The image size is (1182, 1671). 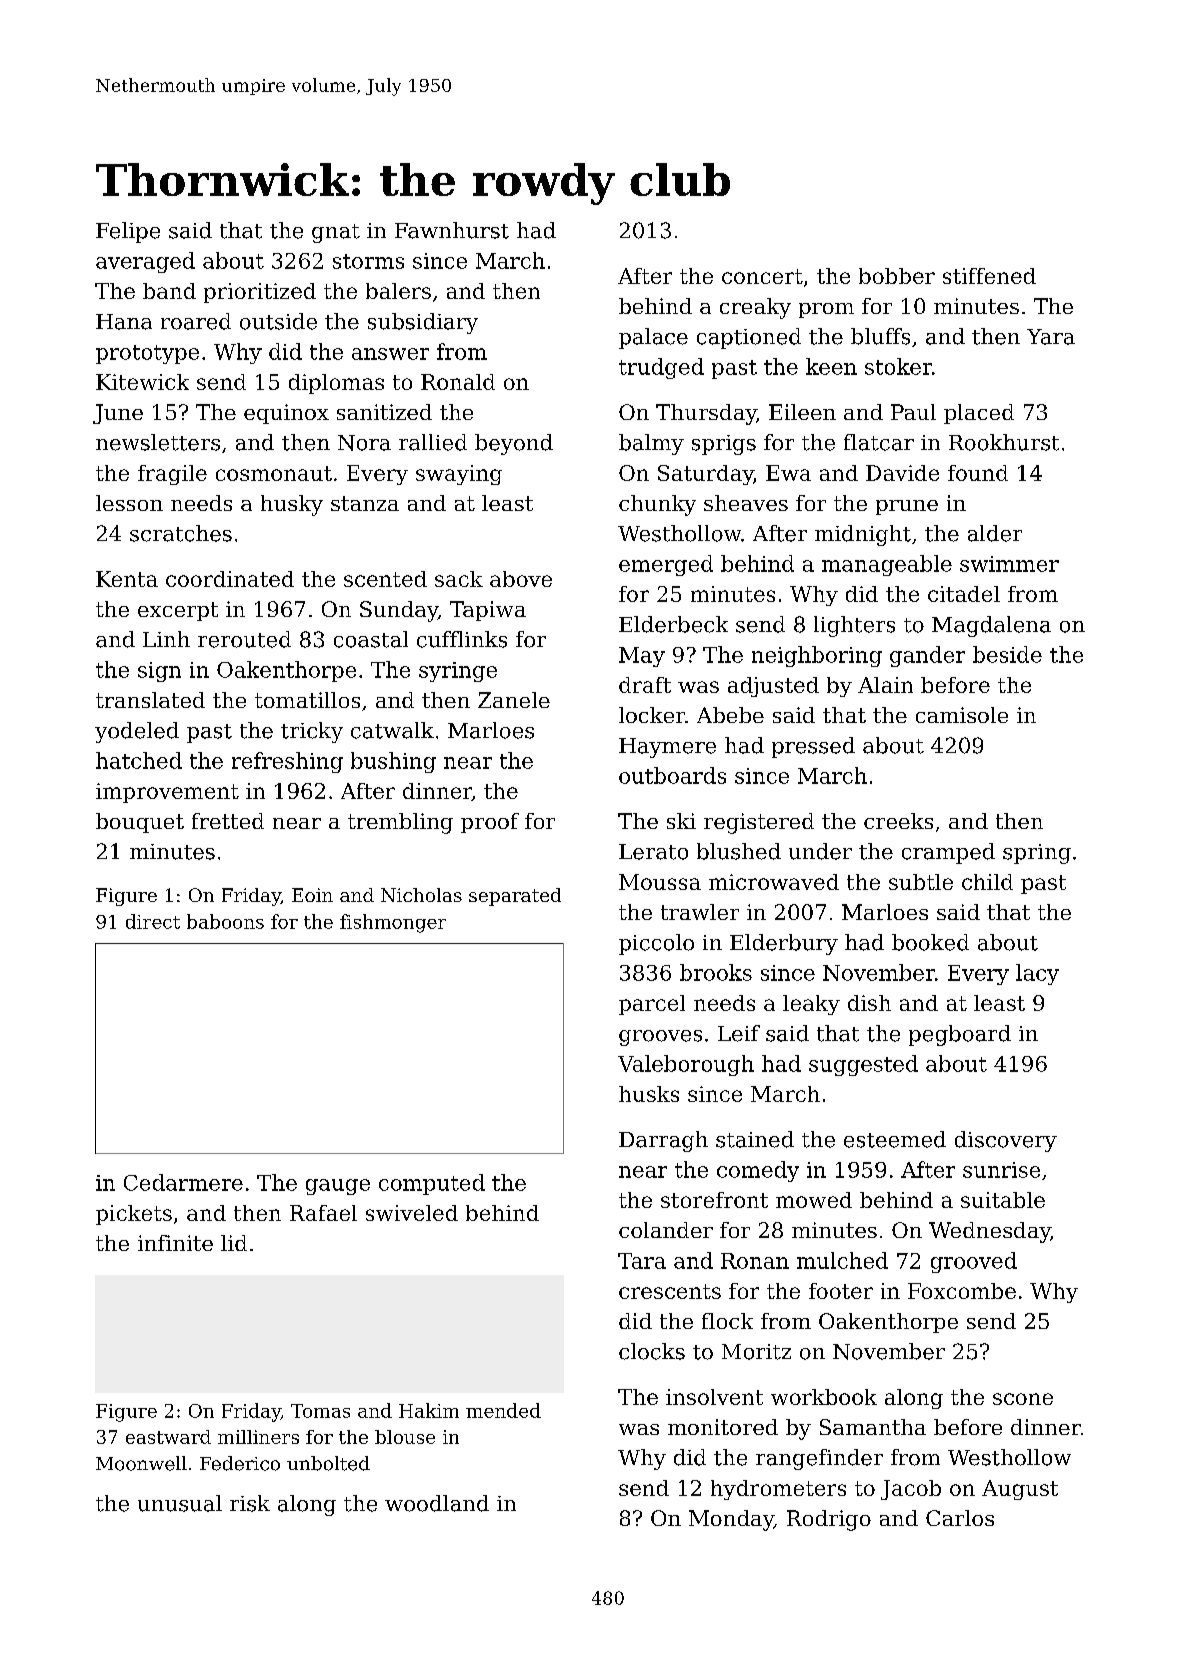 I want to click on unusual, so click(x=180, y=1503).
